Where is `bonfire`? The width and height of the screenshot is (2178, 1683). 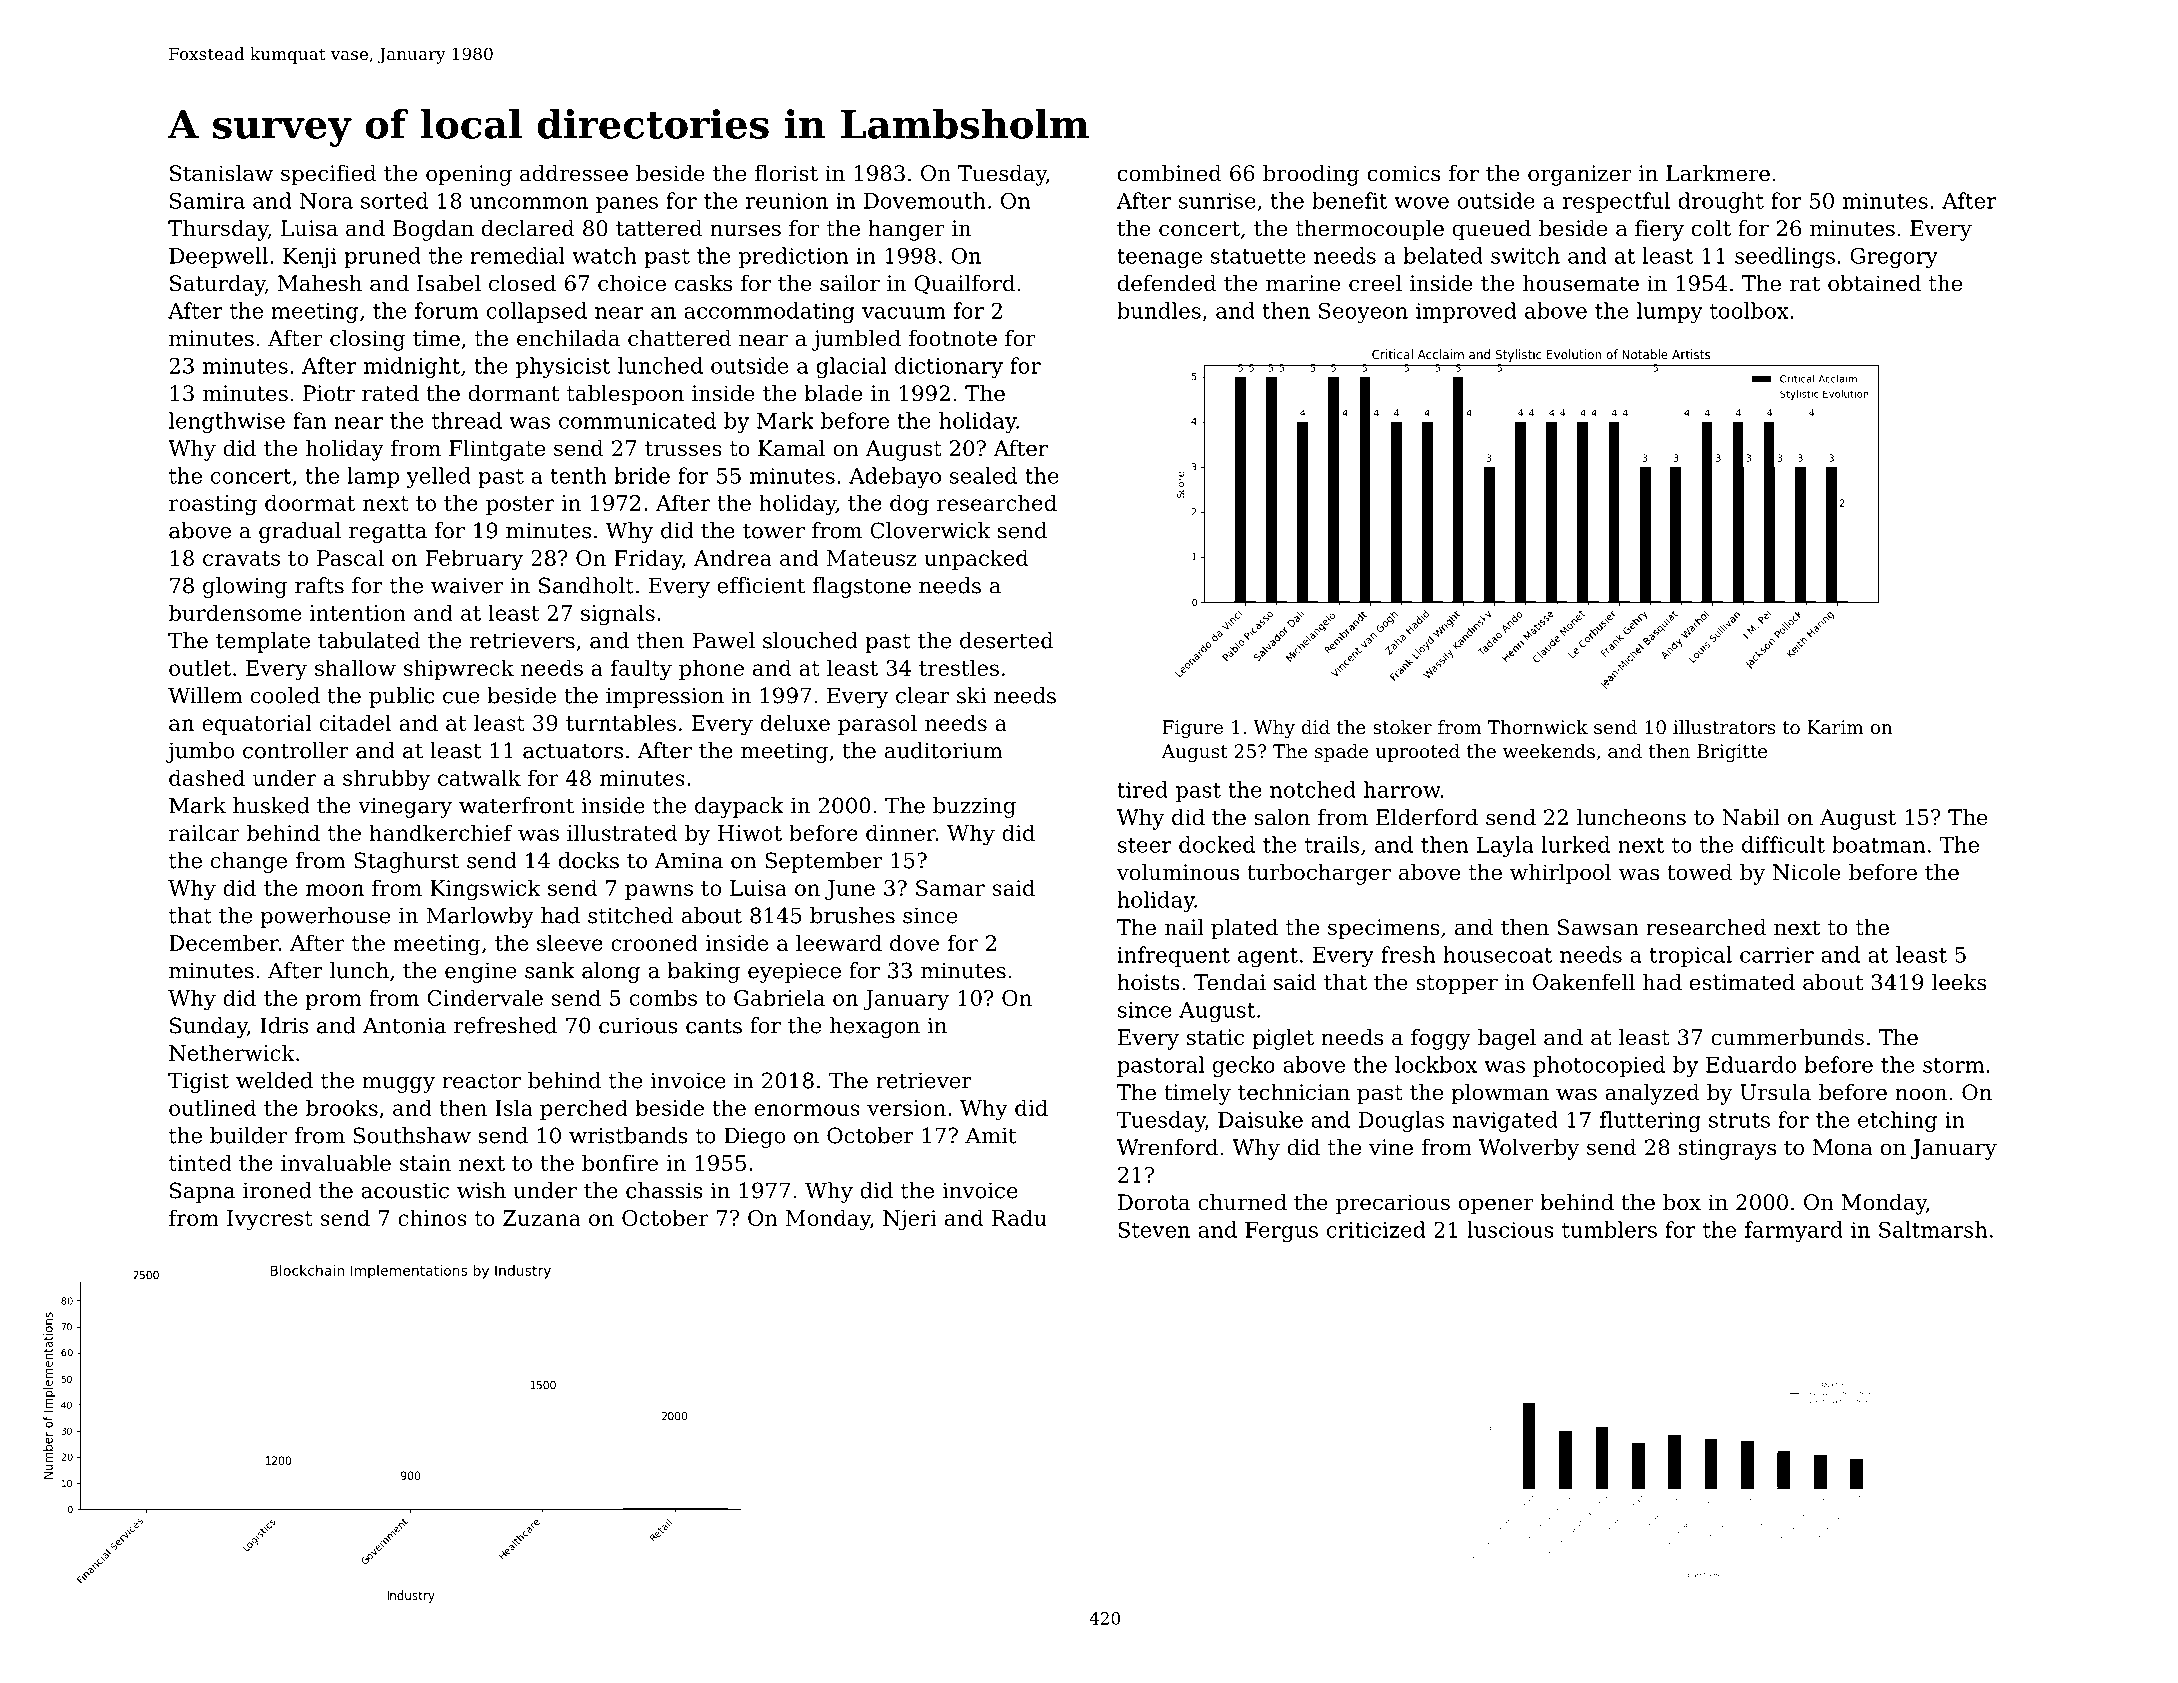 bonfire is located at coordinates (620, 1162).
